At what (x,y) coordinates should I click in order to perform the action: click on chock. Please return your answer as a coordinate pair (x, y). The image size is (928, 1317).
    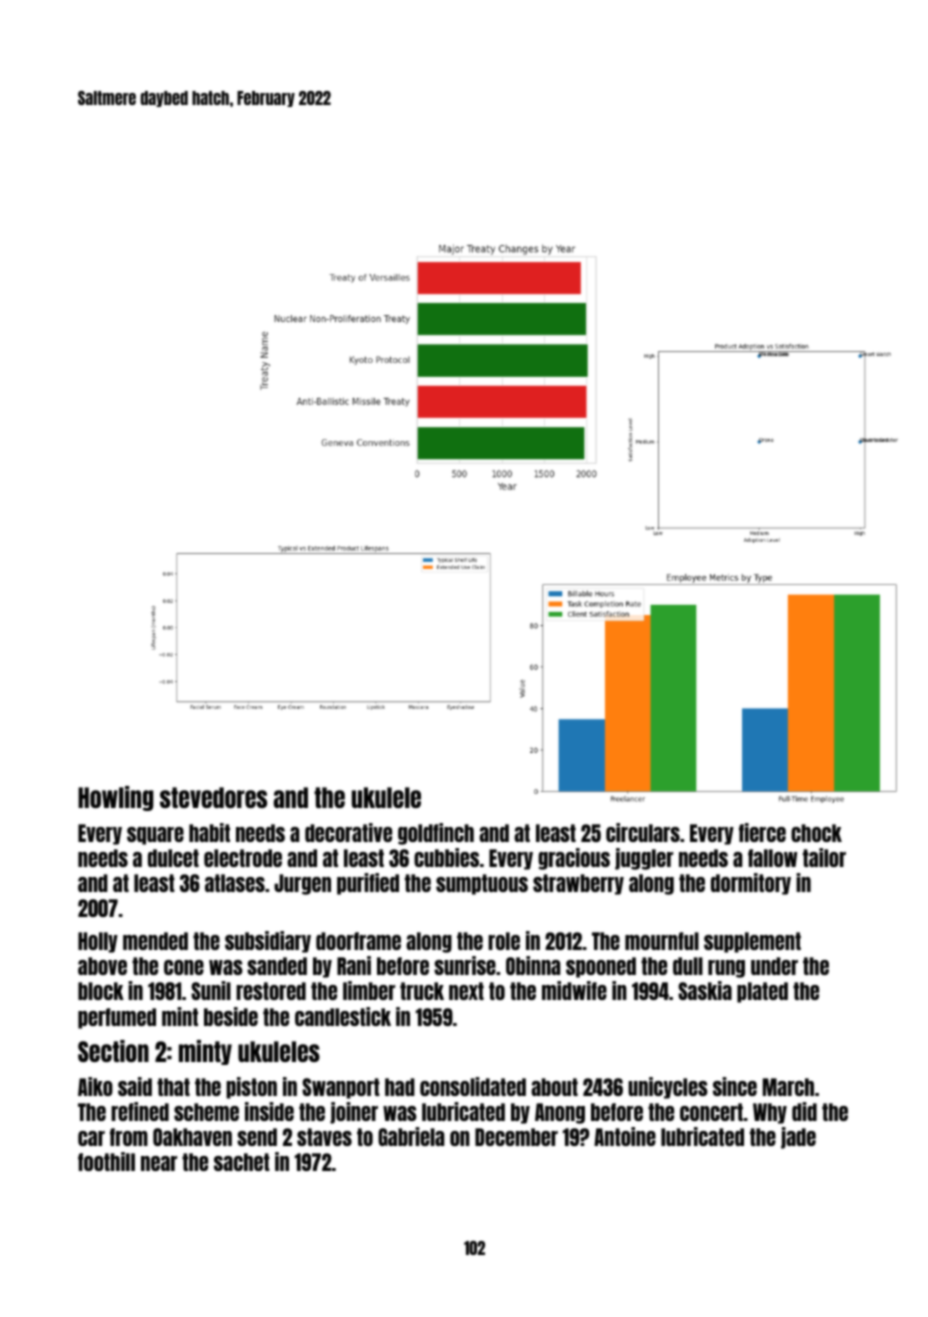
    Looking at the image, I should click on (816, 833).
